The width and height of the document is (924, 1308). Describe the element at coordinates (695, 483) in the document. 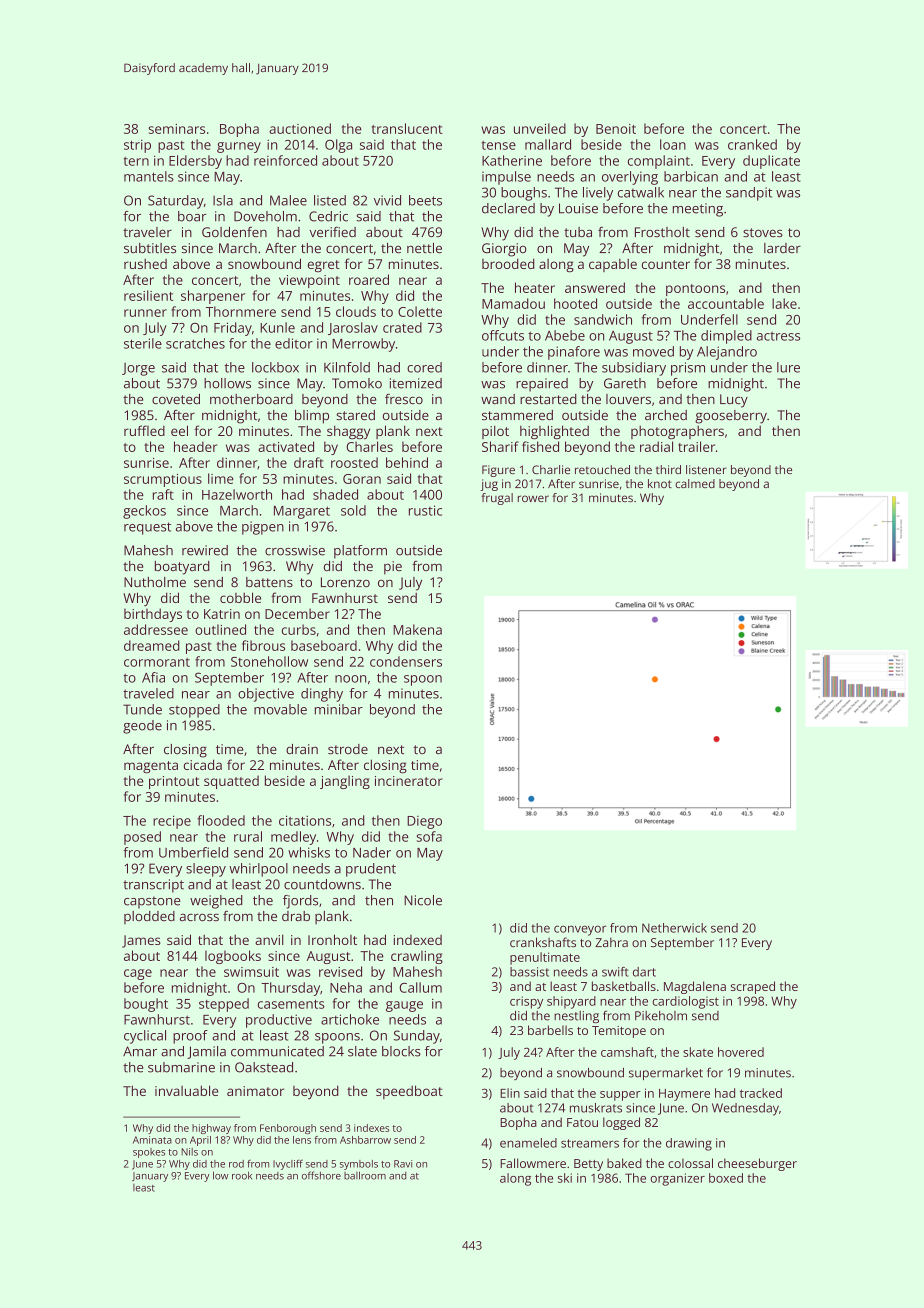

I see `calmed` at that location.
